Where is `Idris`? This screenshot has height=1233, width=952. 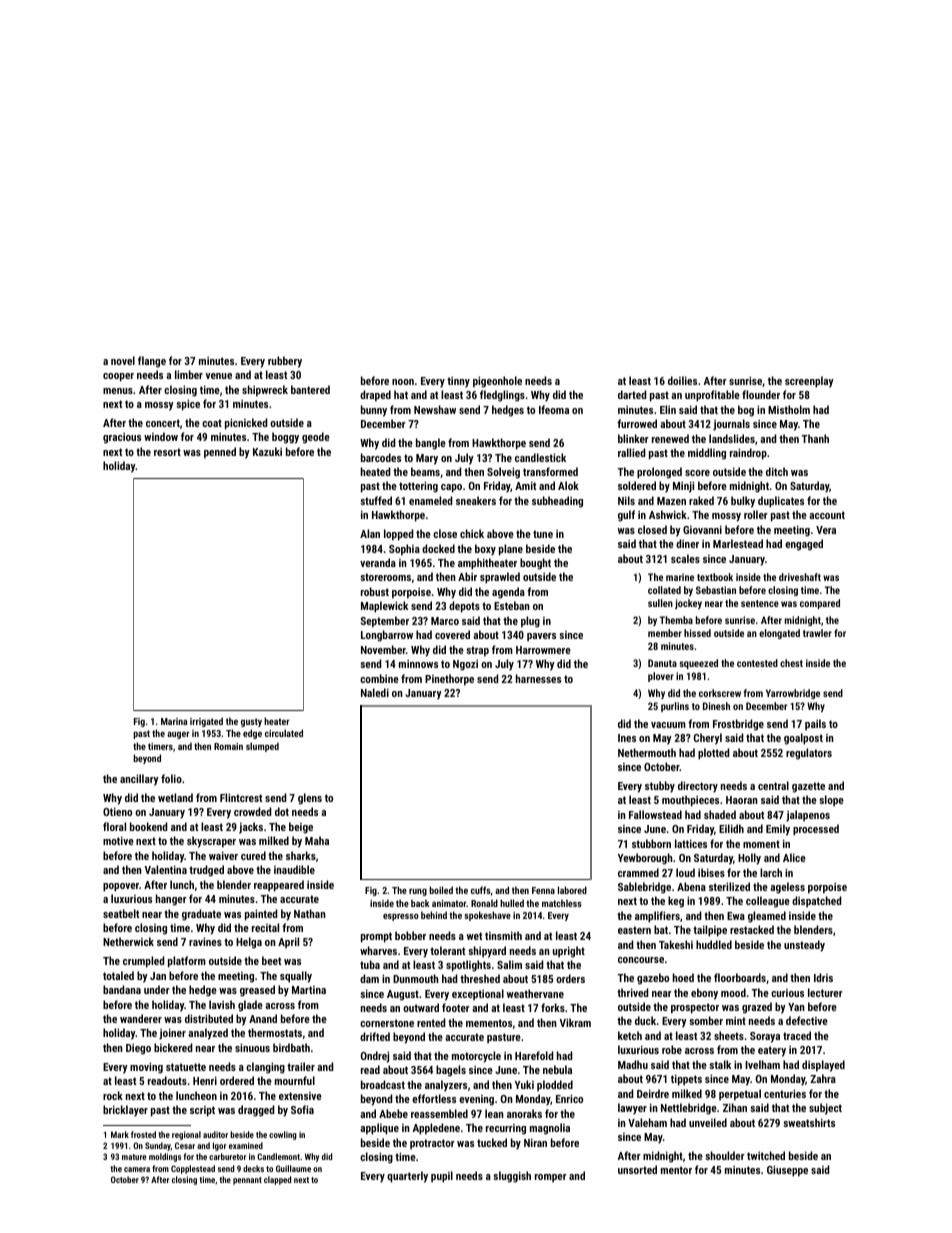
Idris is located at coordinates (823, 977).
